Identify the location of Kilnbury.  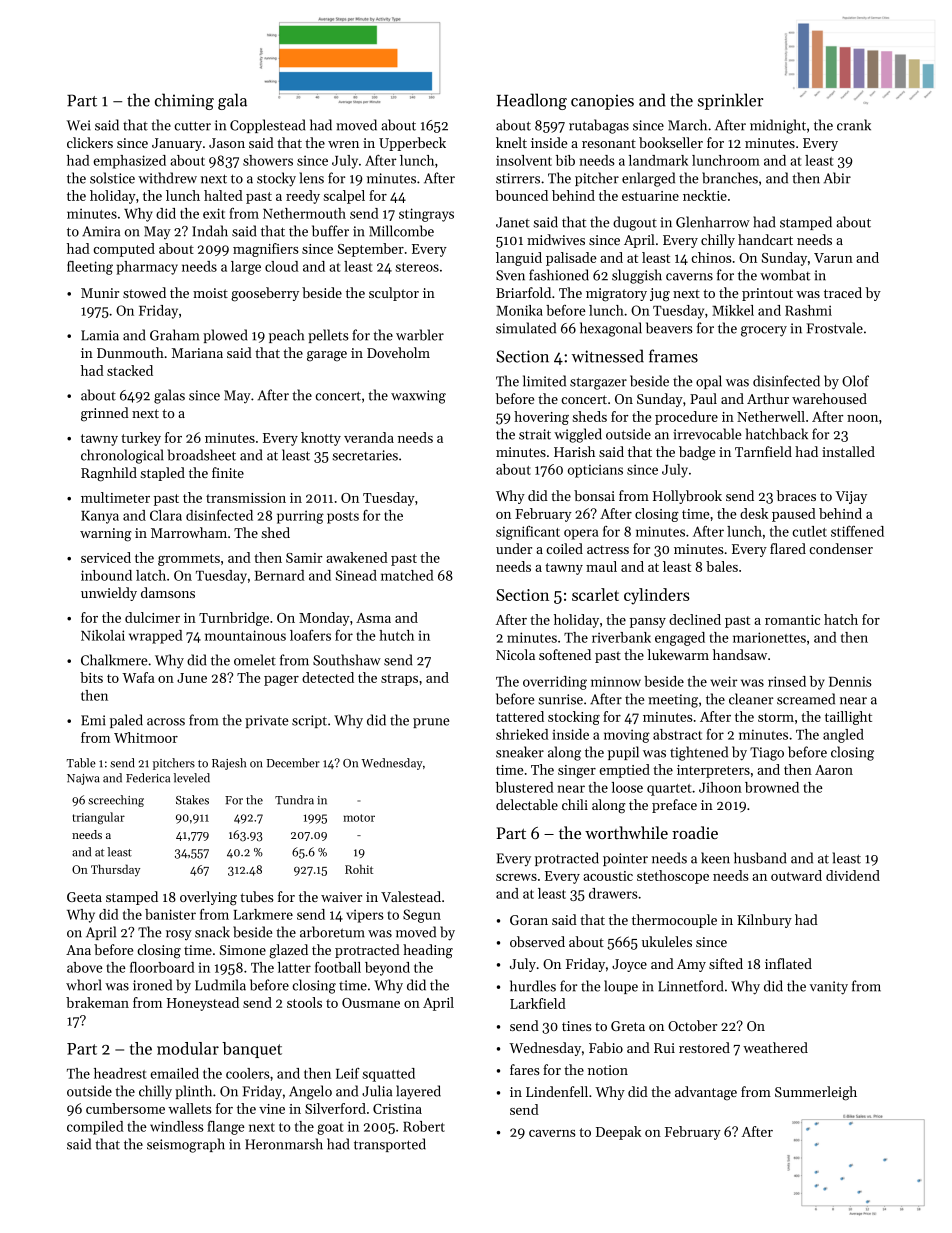
(764, 921).
